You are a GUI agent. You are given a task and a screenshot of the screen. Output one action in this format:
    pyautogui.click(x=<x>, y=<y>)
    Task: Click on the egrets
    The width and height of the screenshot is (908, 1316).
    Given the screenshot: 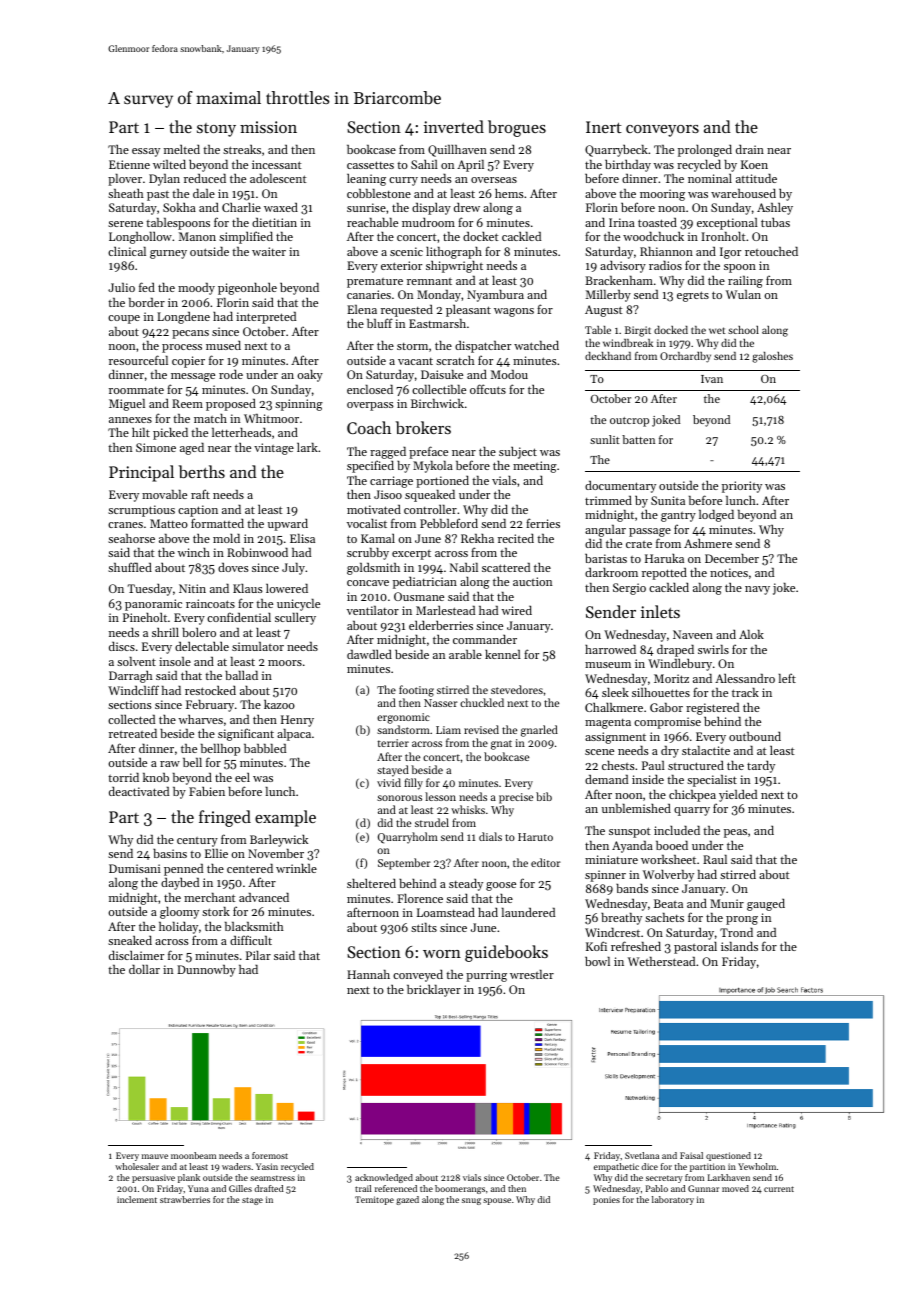 What is the action you would take?
    pyautogui.click(x=693, y=296)
